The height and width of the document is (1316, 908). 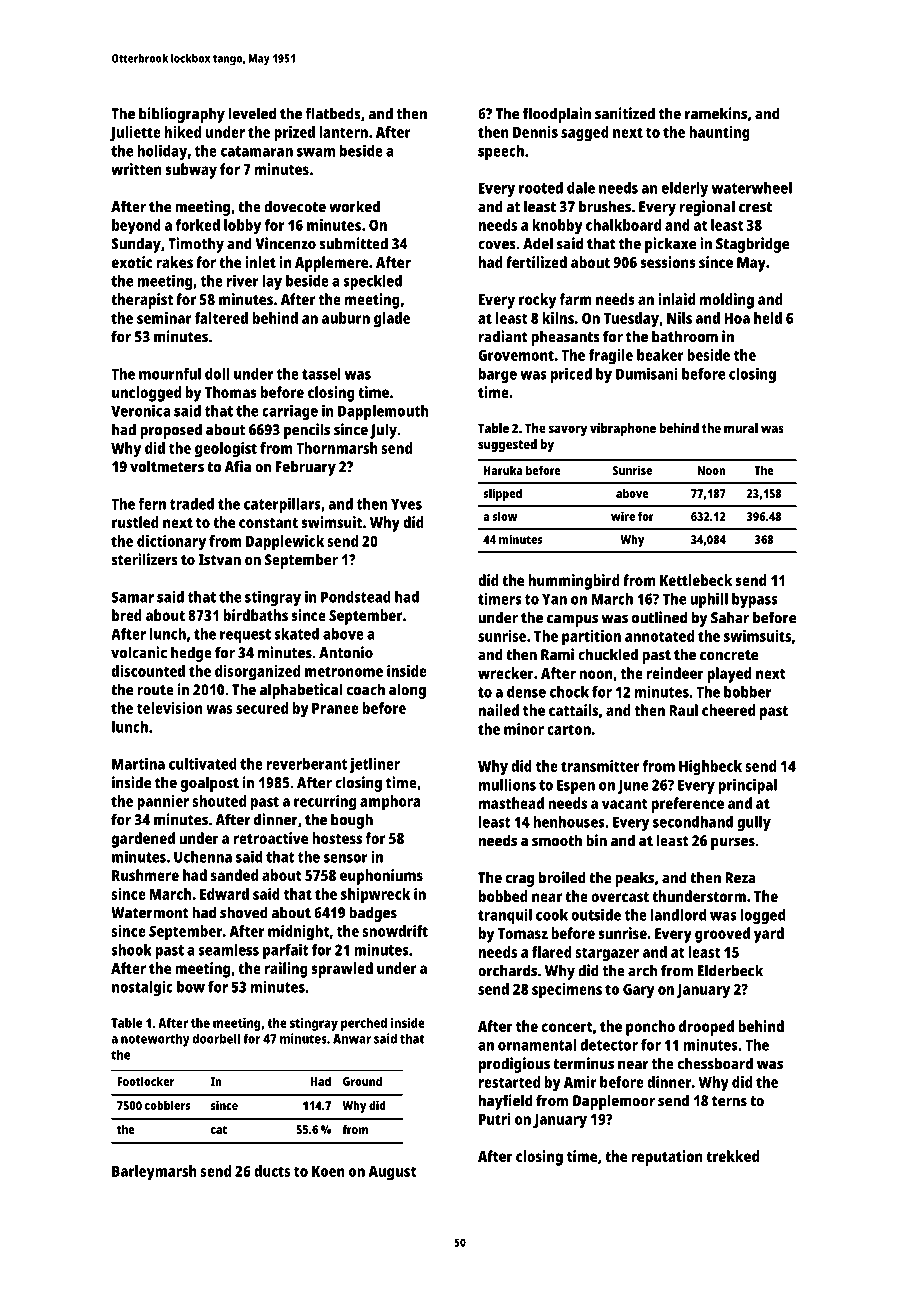 What do you see at coordinates (732, 1156) in the document?
I see `trekked` at bounding box center [732, 1156].
